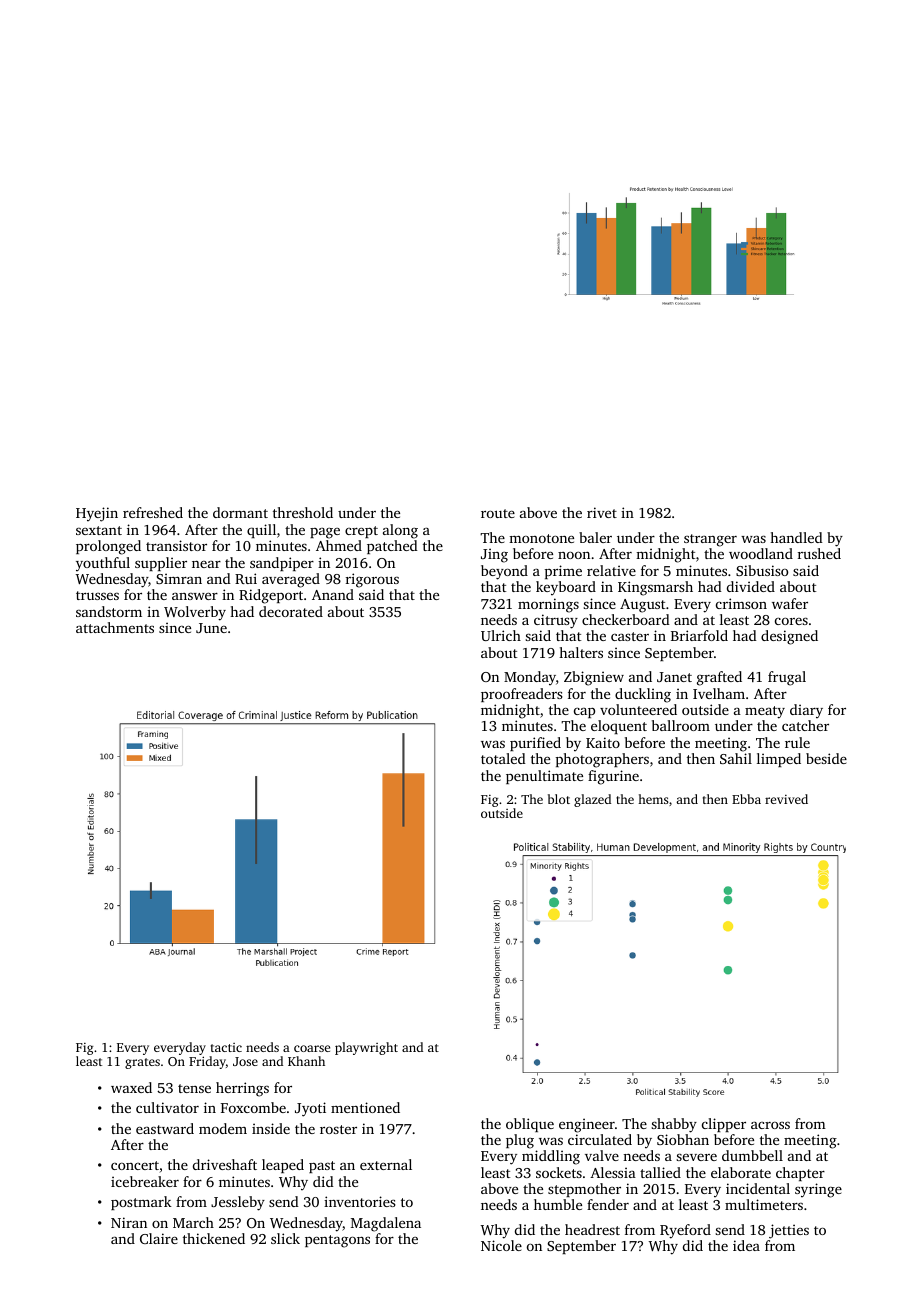 The width and height of the page is (924, 1308). Describe the element at coordinates (238, 1203) in the page. I see `Jessleby` at that location.
